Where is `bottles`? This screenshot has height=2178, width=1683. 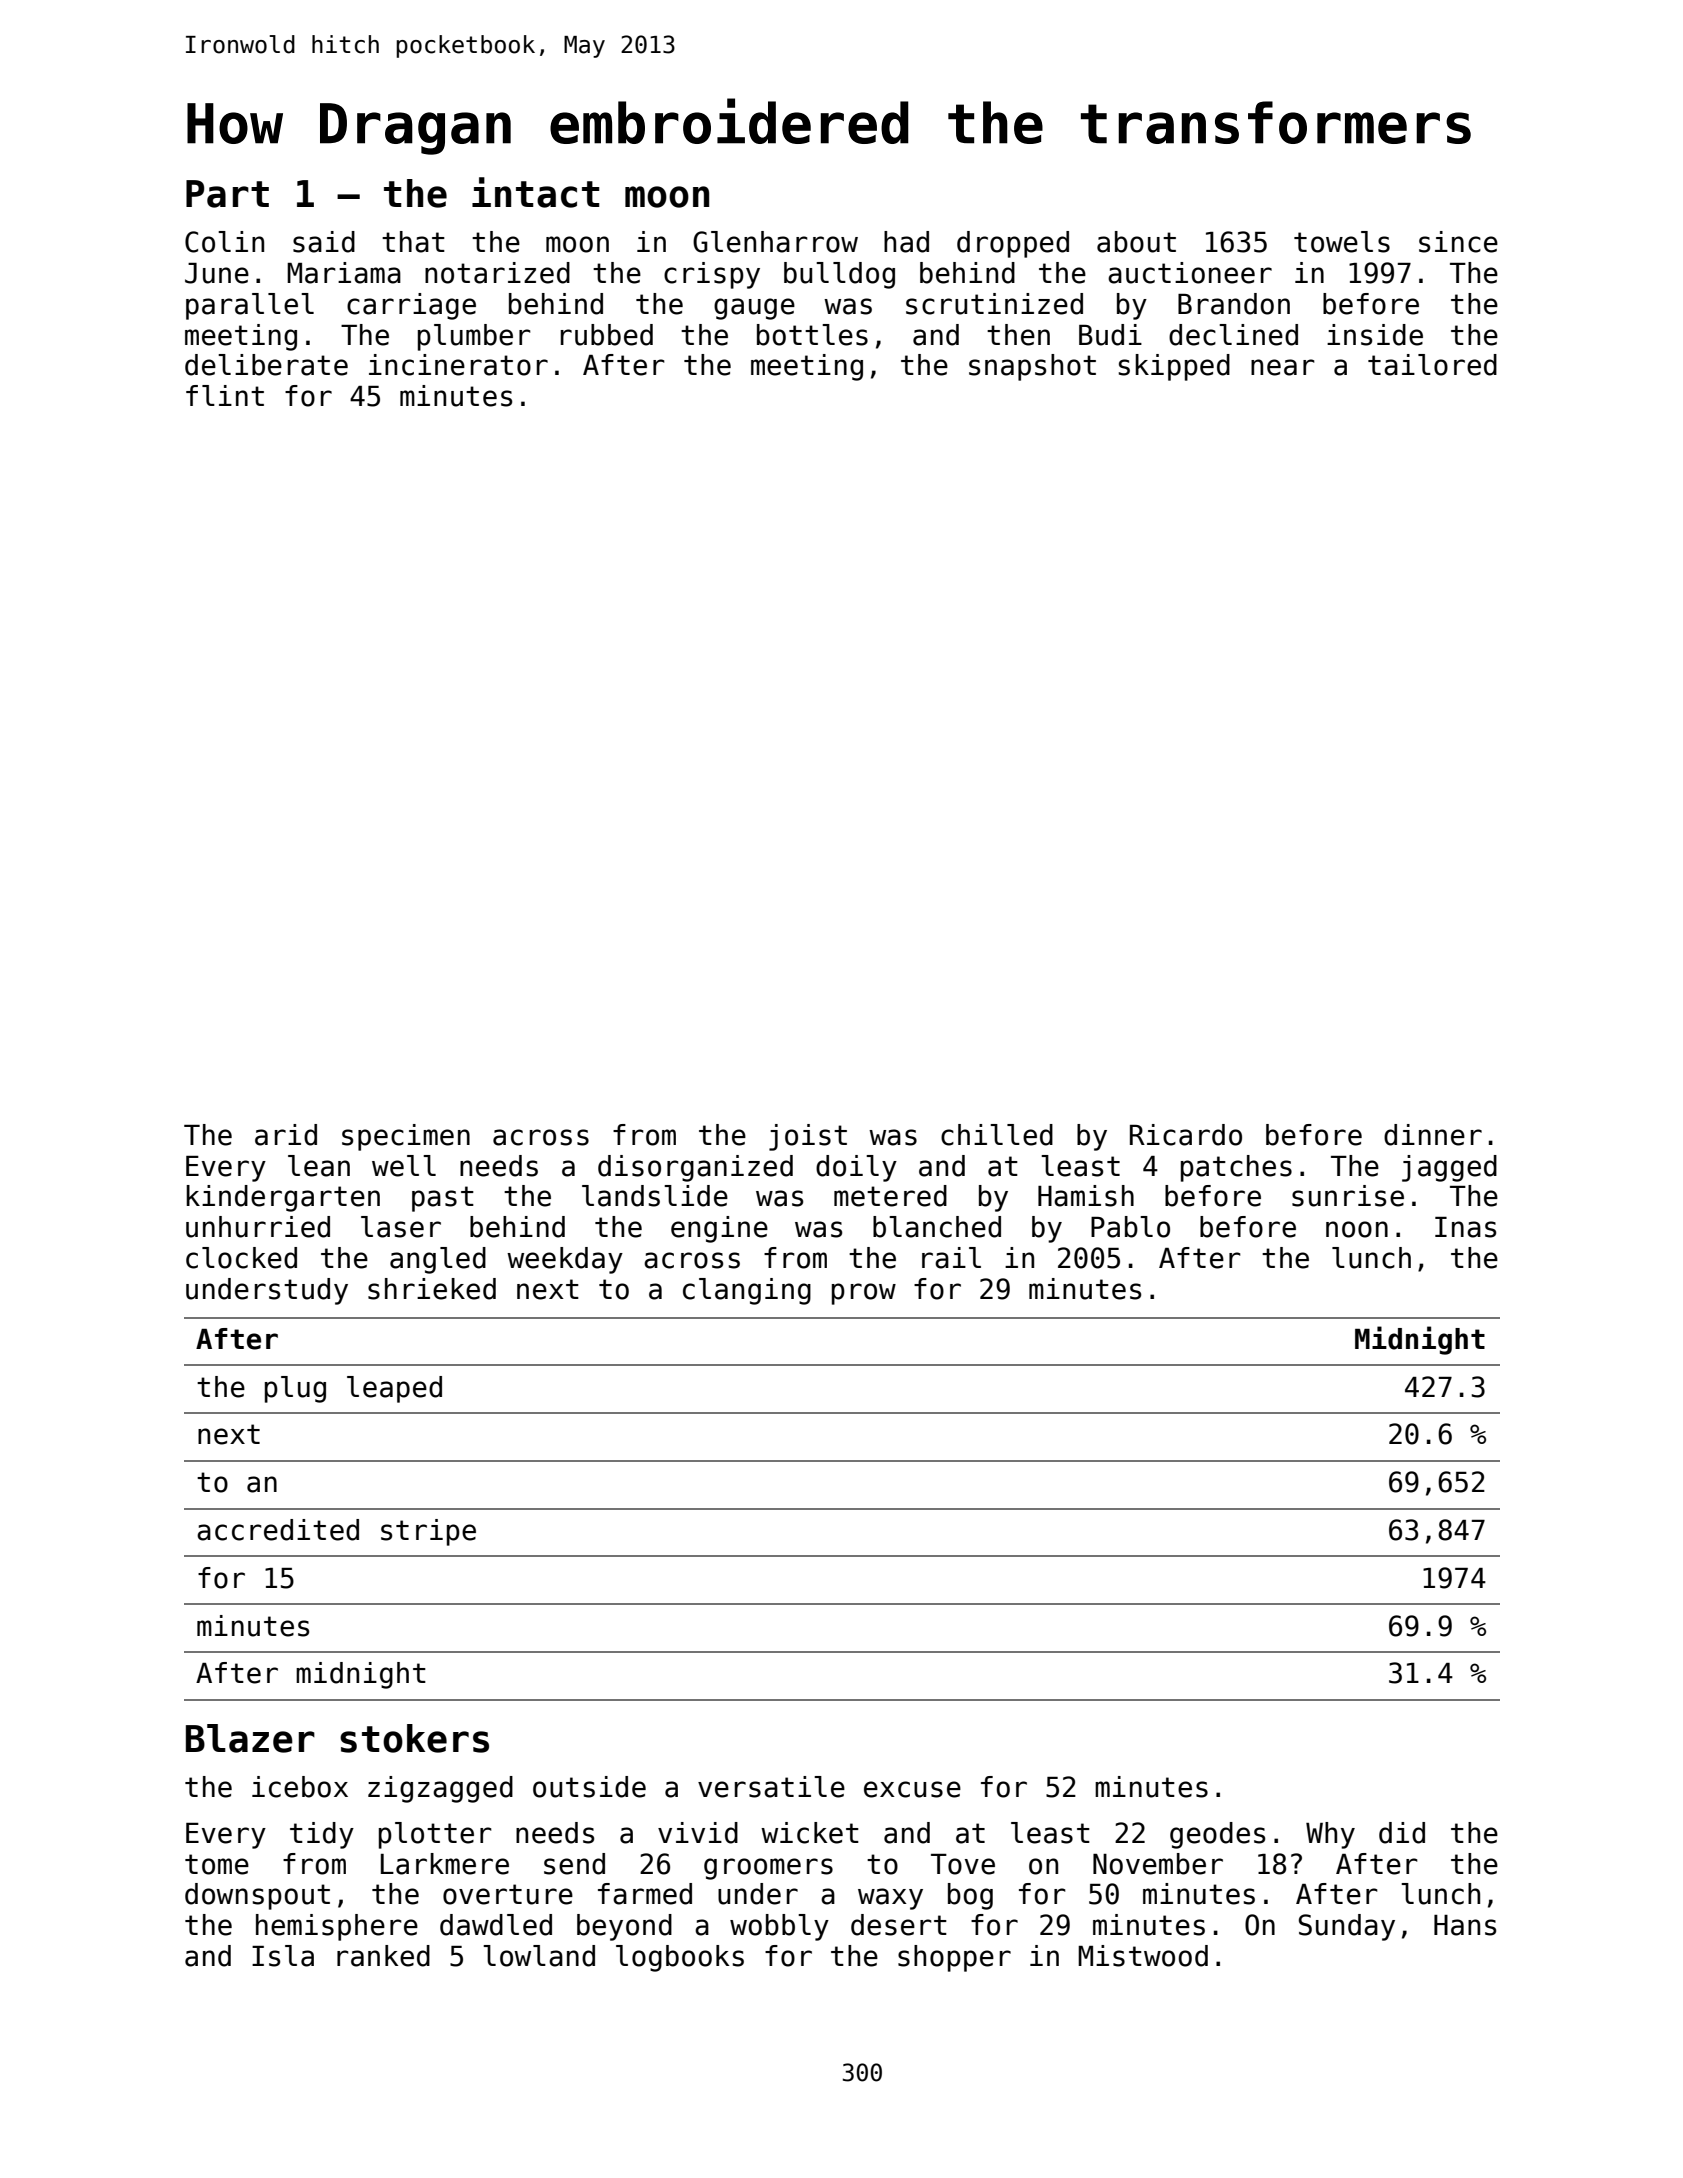
bottles is located at coordinates (812, 335).
